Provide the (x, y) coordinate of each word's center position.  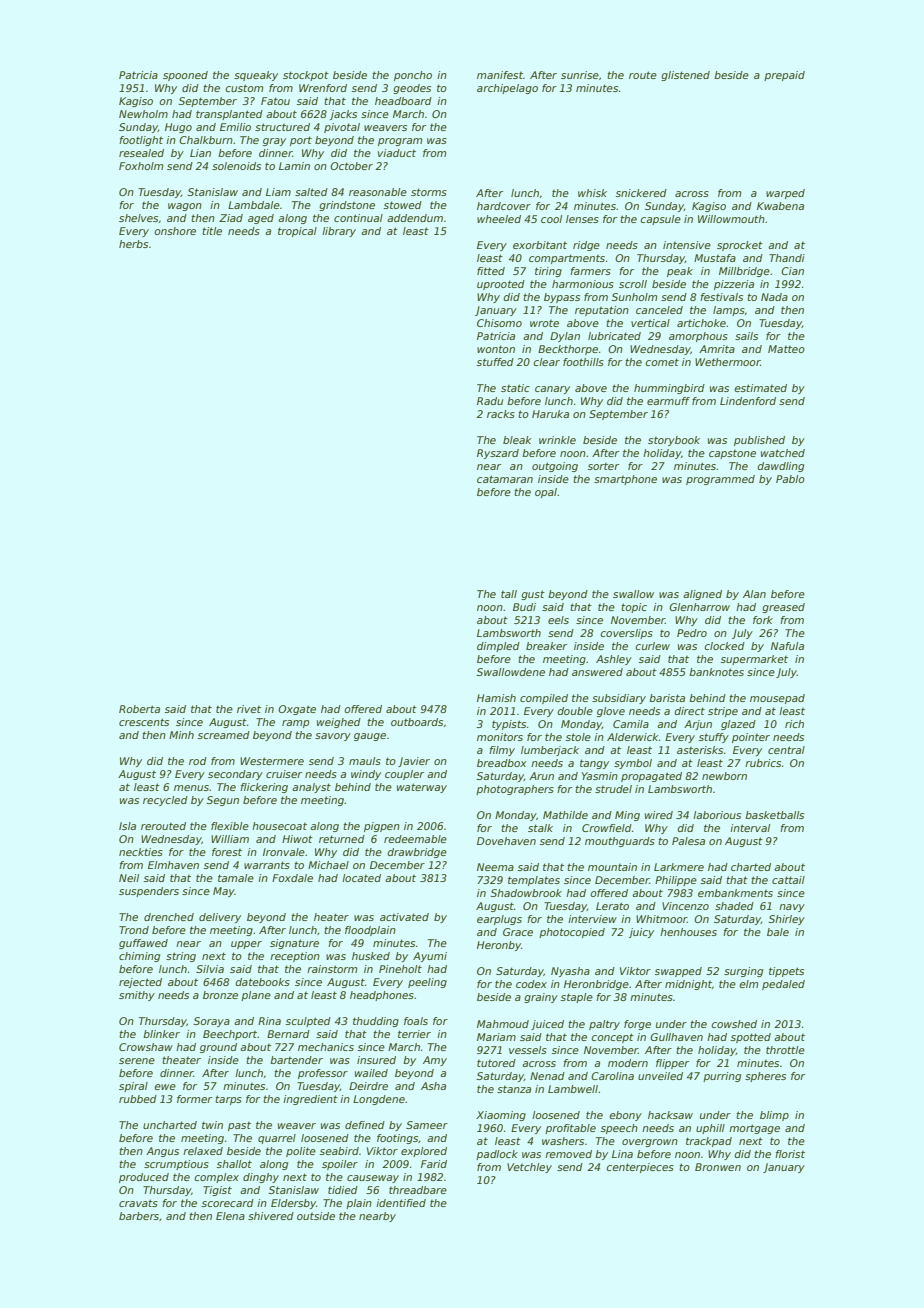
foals (416, 1021)
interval (750, 828)
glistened (685, 76)
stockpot (306, 76)
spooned (185, 76)
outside (316, 1216)
